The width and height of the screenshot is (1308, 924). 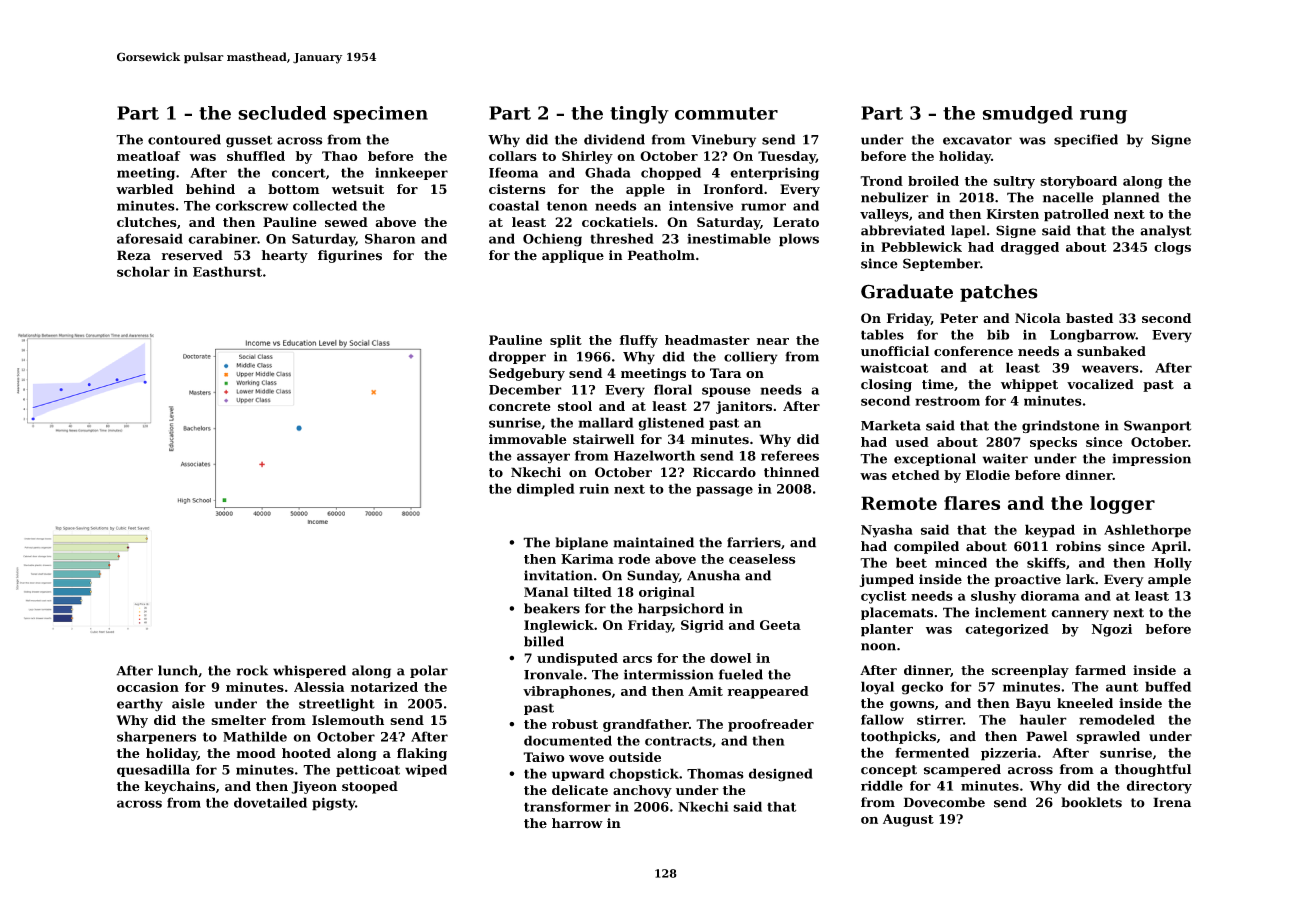 I want to click on secluded, so click(x=282, y=113).
